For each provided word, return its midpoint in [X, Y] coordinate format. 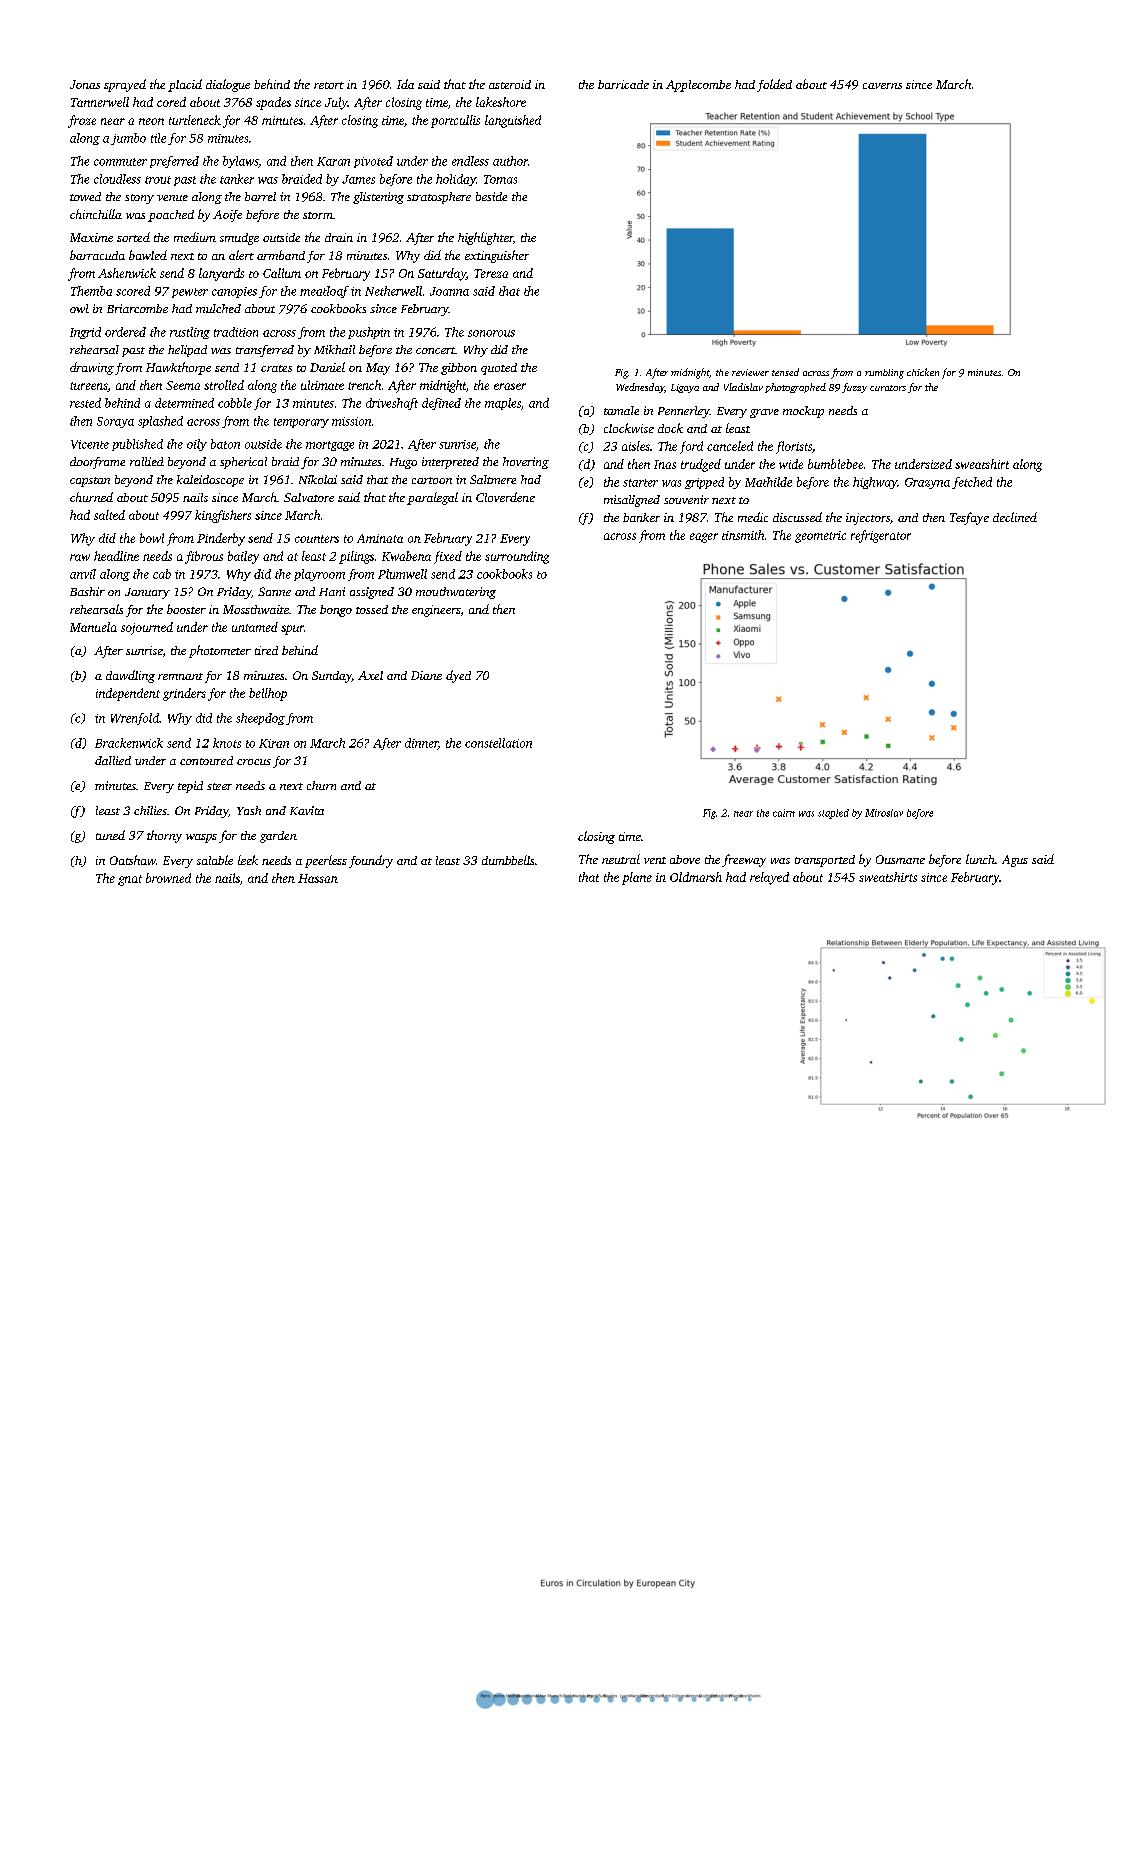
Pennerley [684, 412]
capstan [90, 482]
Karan [333, 161]
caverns [882, 86]
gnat [130, 880]
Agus [1015, 861]
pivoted [373, 162]
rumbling [884, 374]
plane [637, 878]
